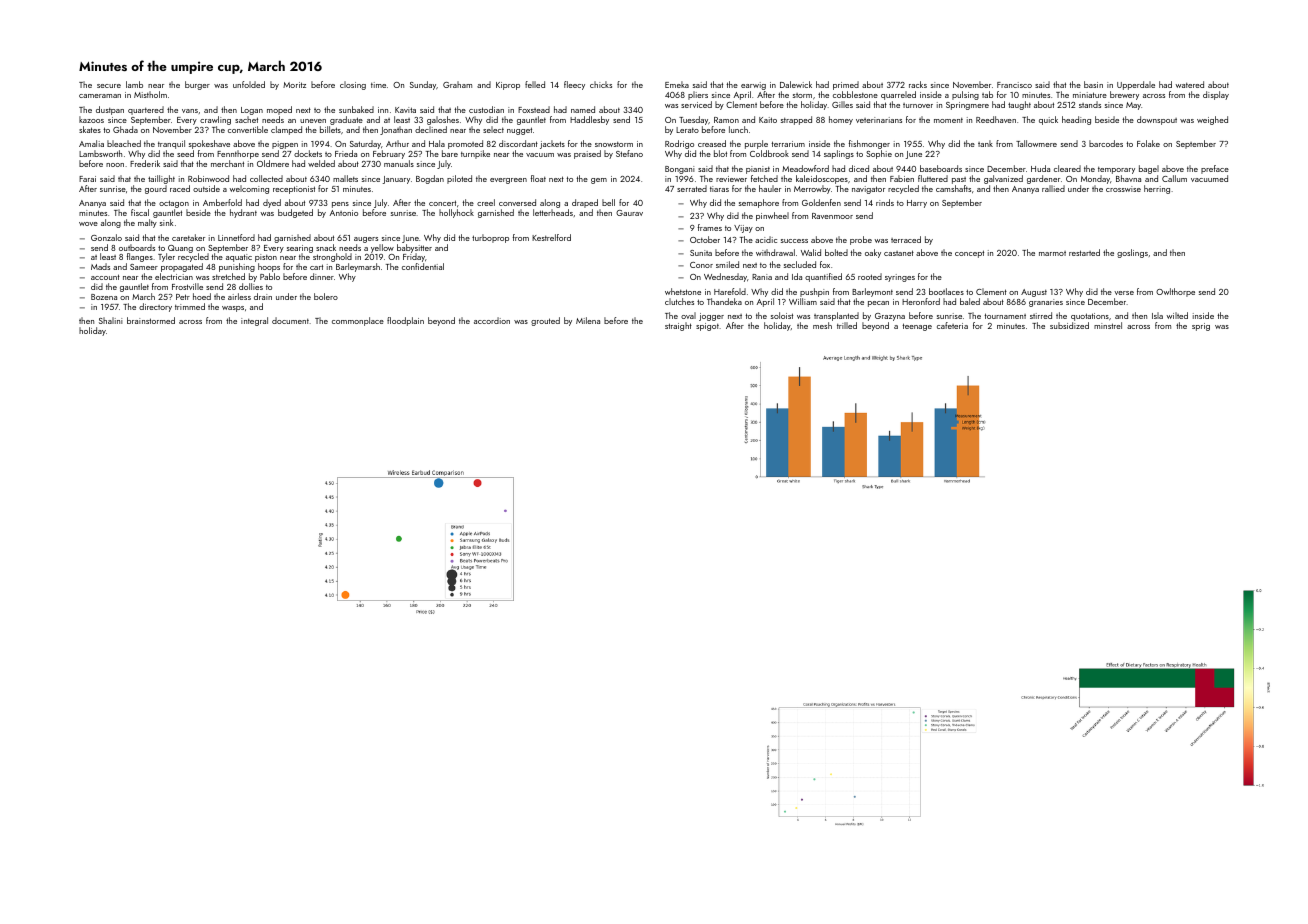  I want to click on downspout, so click(1157, 120).
